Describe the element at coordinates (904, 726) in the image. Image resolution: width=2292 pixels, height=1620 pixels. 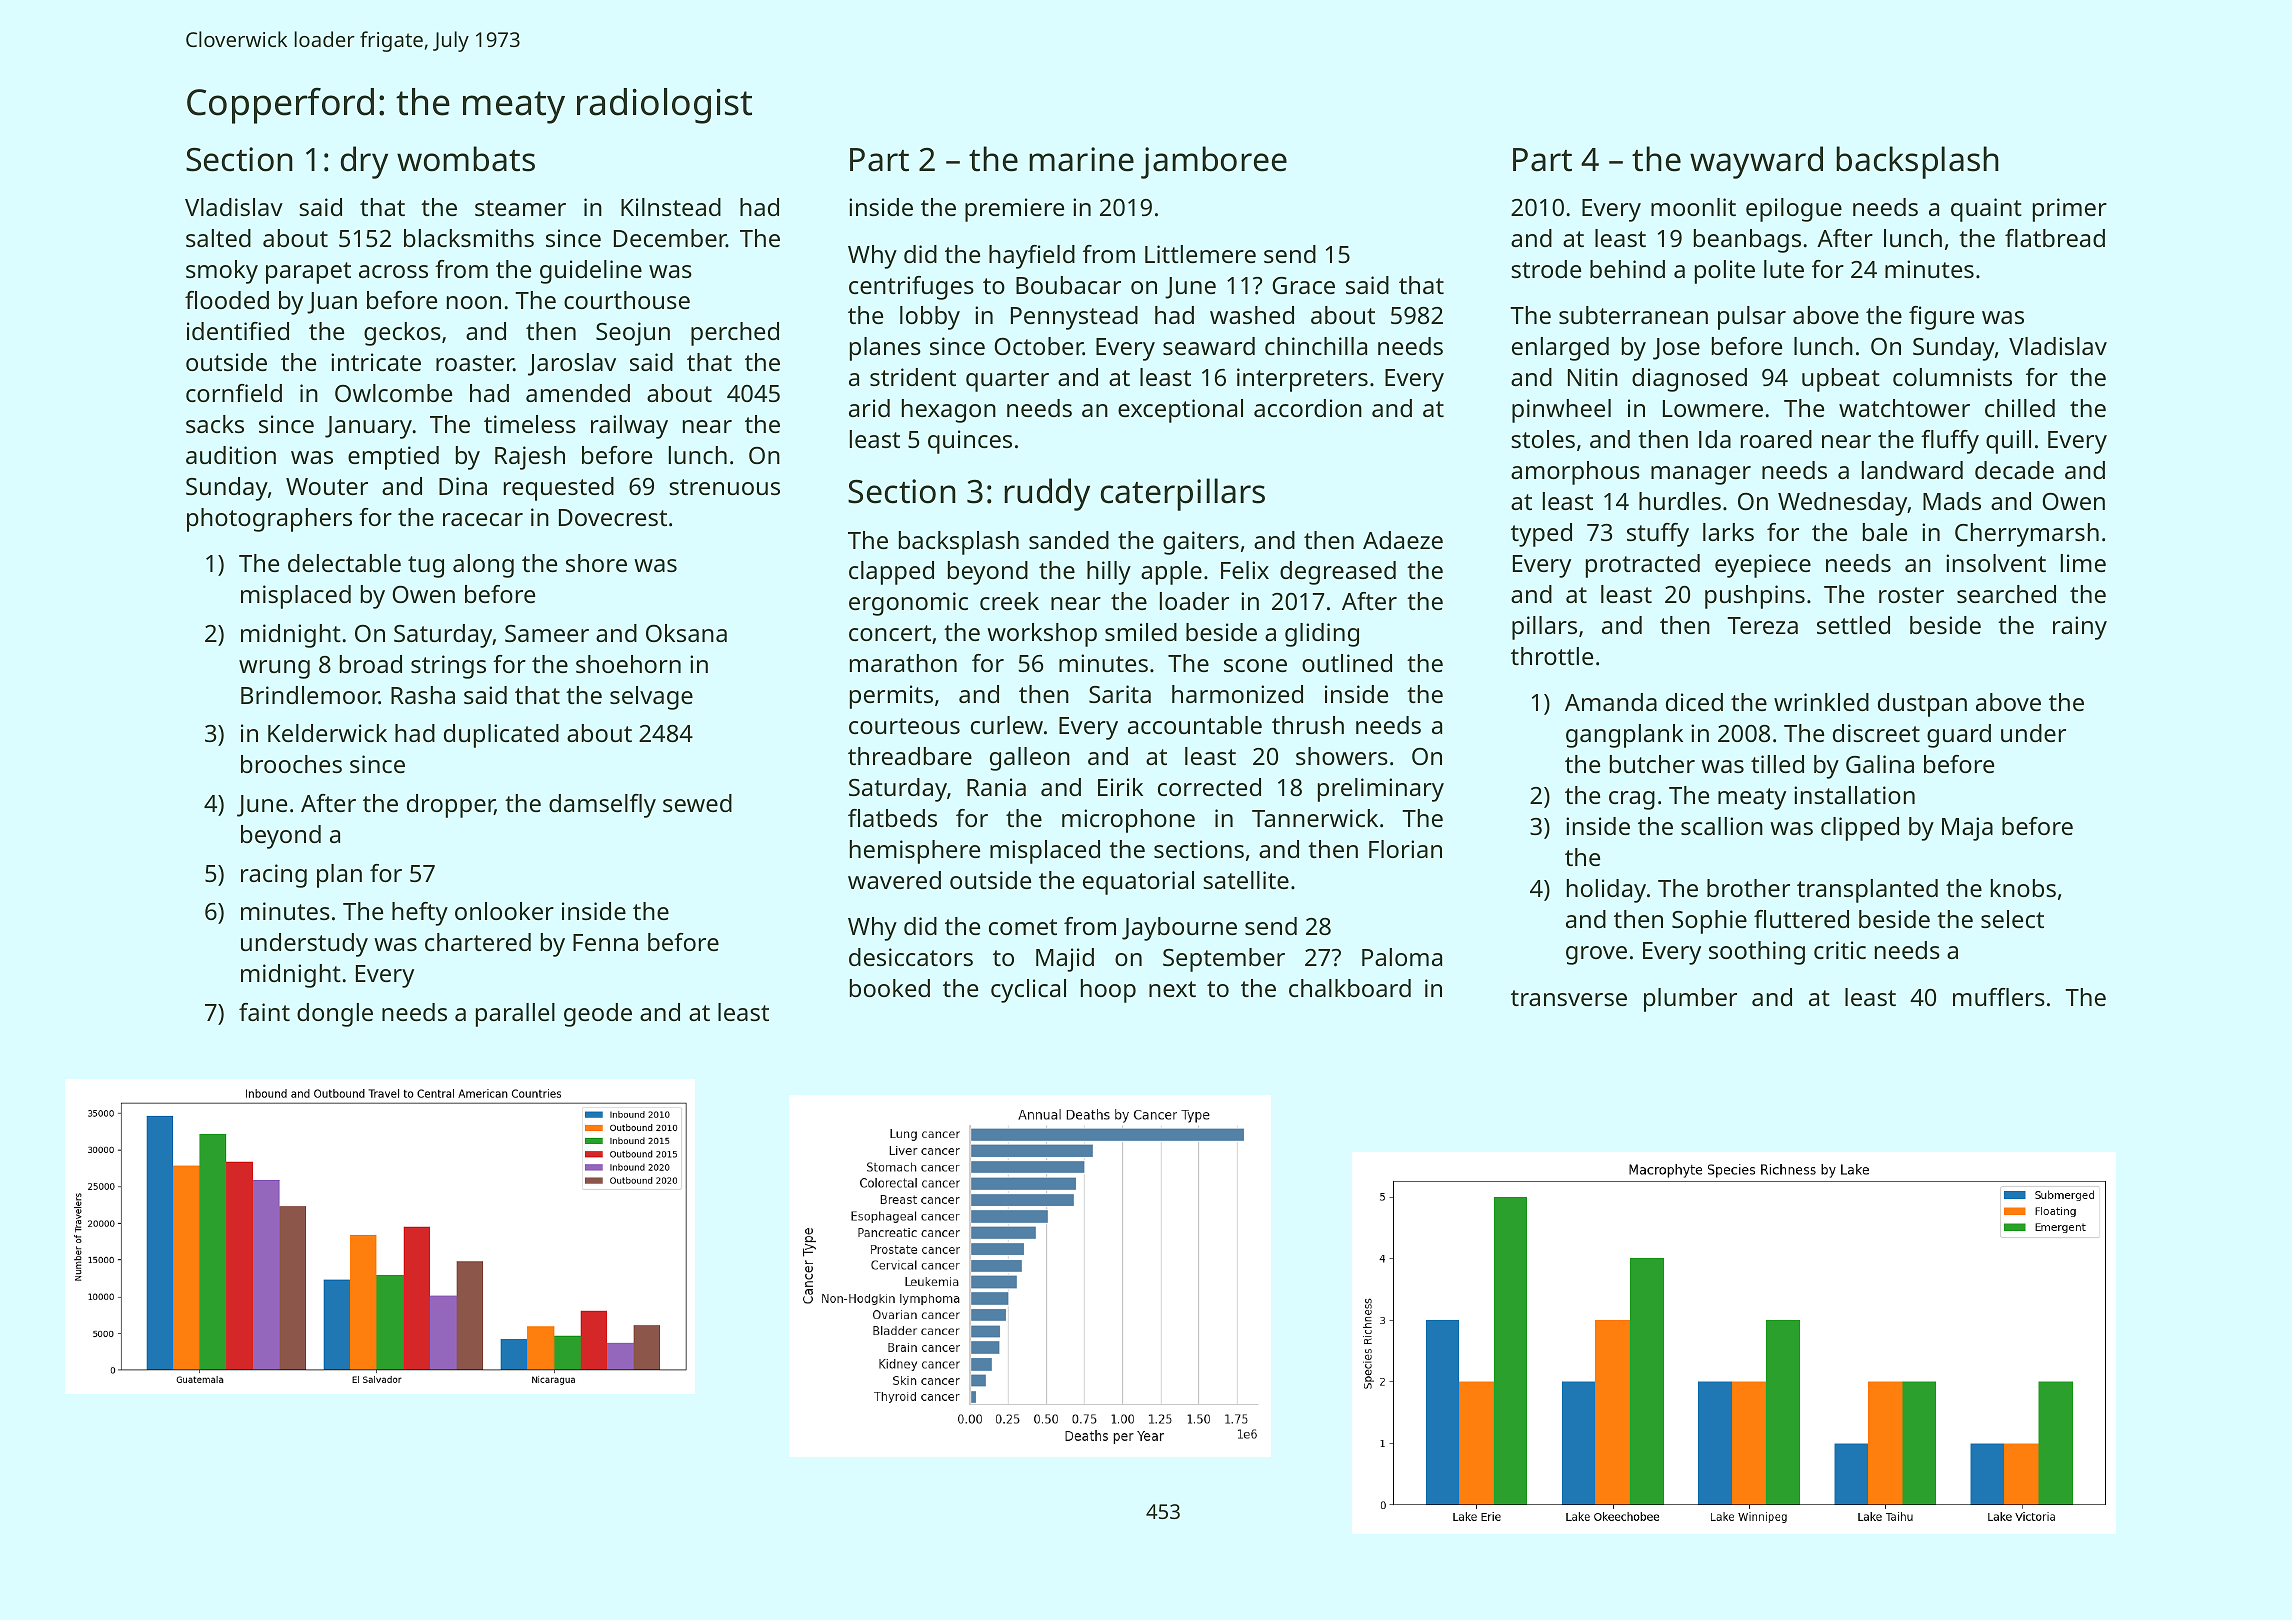
I see `courteous` at that location.
